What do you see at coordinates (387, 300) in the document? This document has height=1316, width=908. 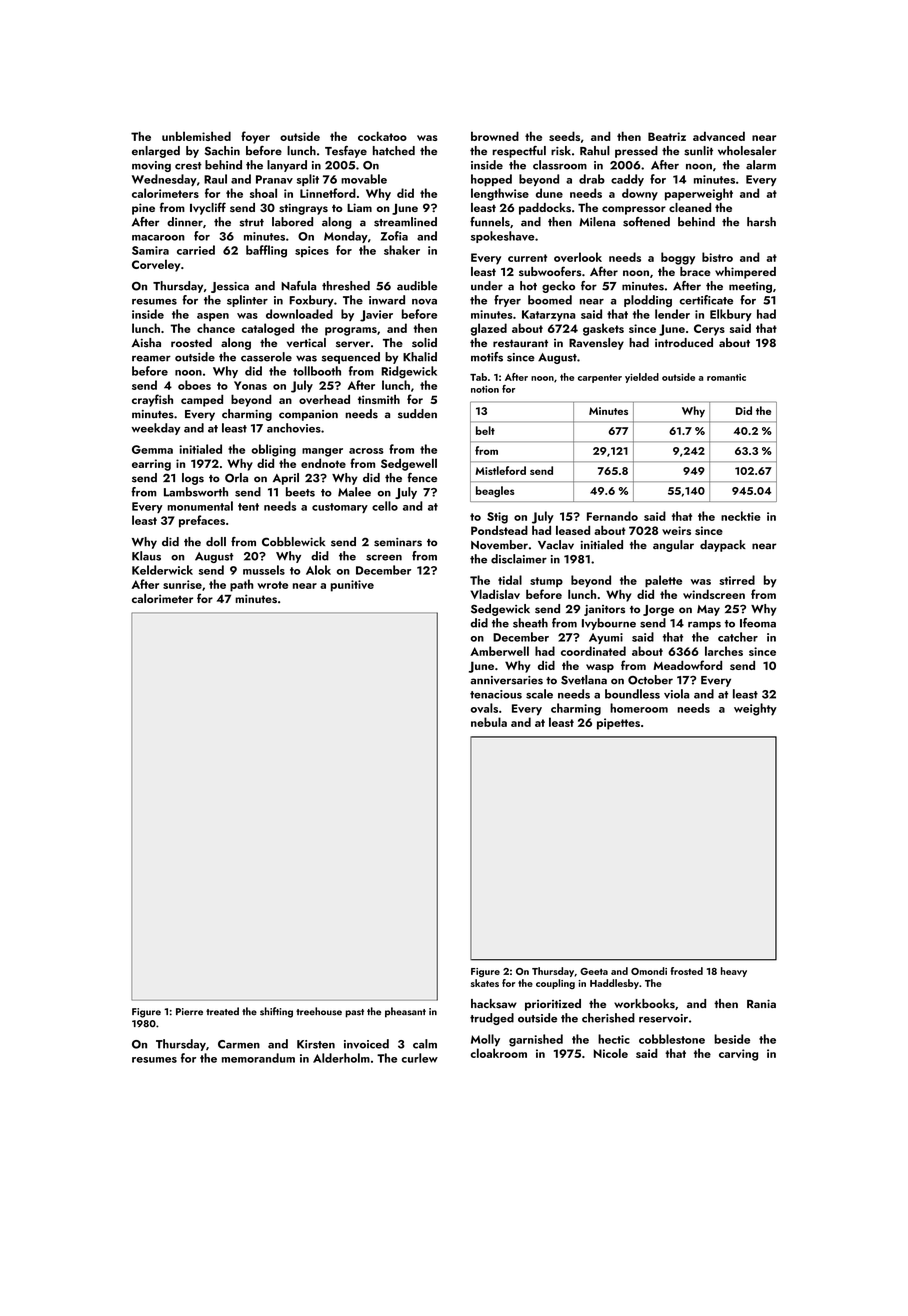 I see `inward` at bounding box center [387, 300].
